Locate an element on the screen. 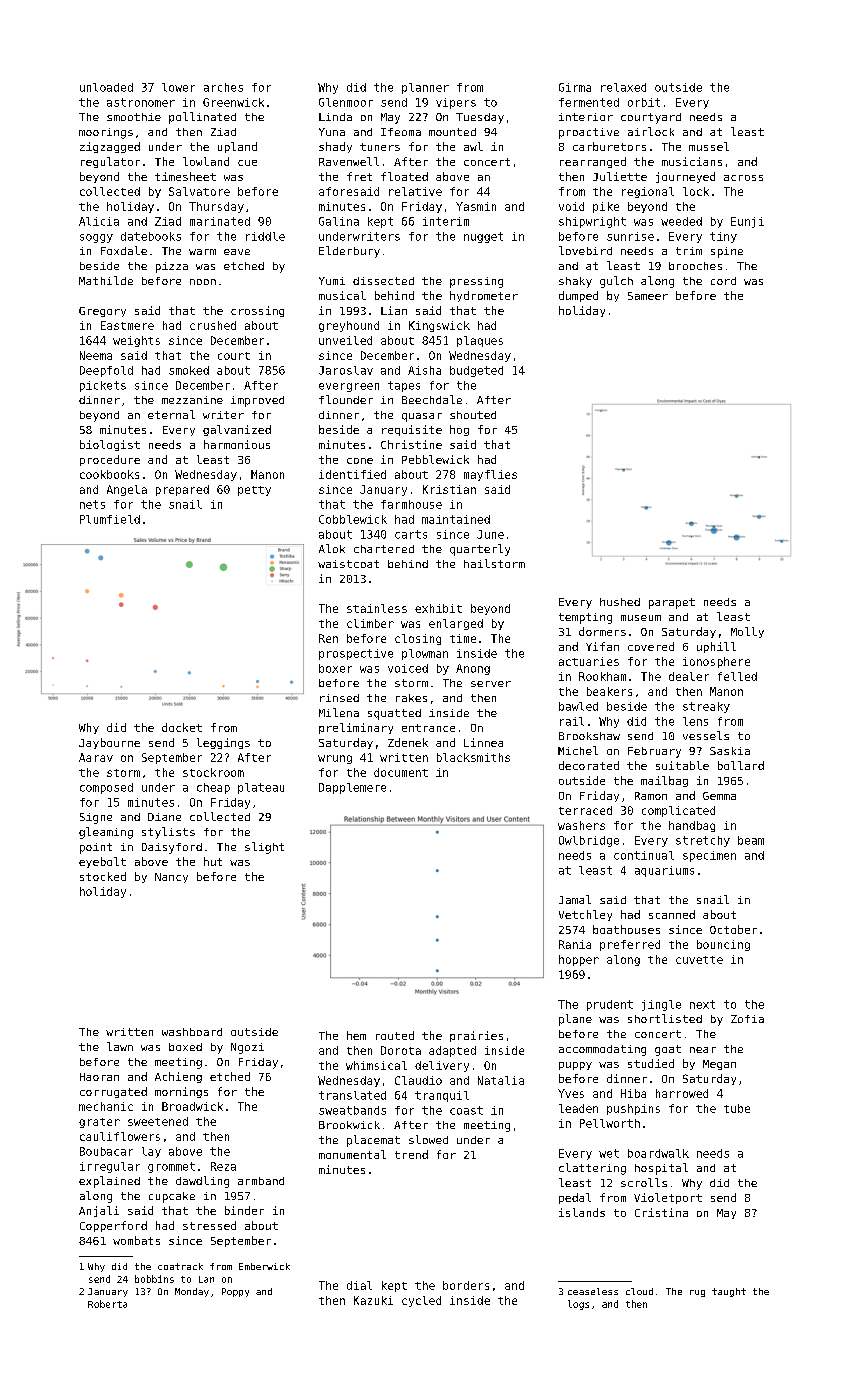 Image resolution: width=849 pixels, height=1400 pixels. Yumi is located at coordinates (332, 281).
